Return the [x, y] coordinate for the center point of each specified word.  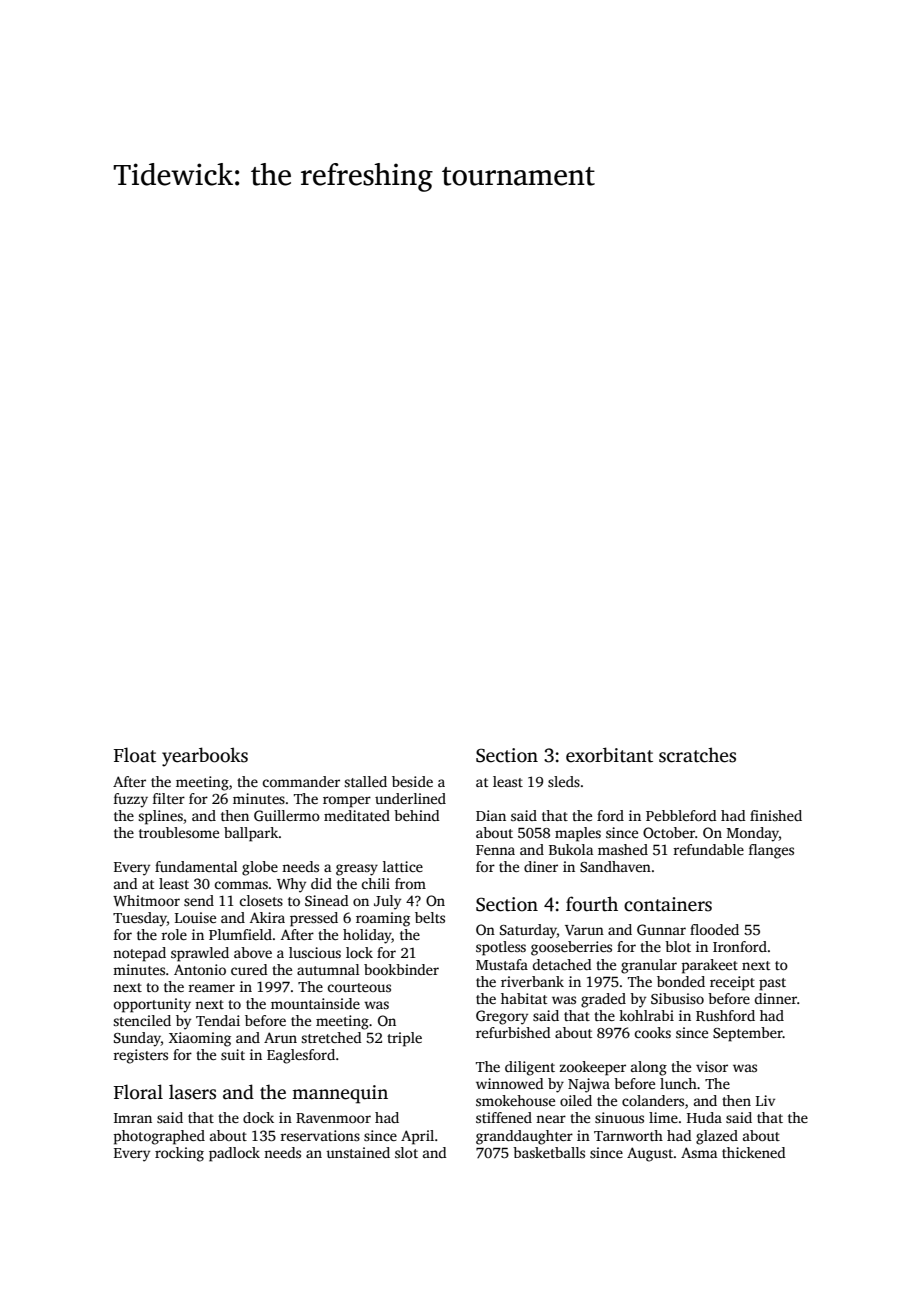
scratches [697, 755]
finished [776, 815]
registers [140, 1056]
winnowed [510, 1083]
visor [712, 1066]
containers [668, 904]
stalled [365, 781]
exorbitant [609, 755]
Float [135, 755]
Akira [267, 917]
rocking [179, 1154]
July [387, 902]
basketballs [549, 1152]
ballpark [251, 834]
